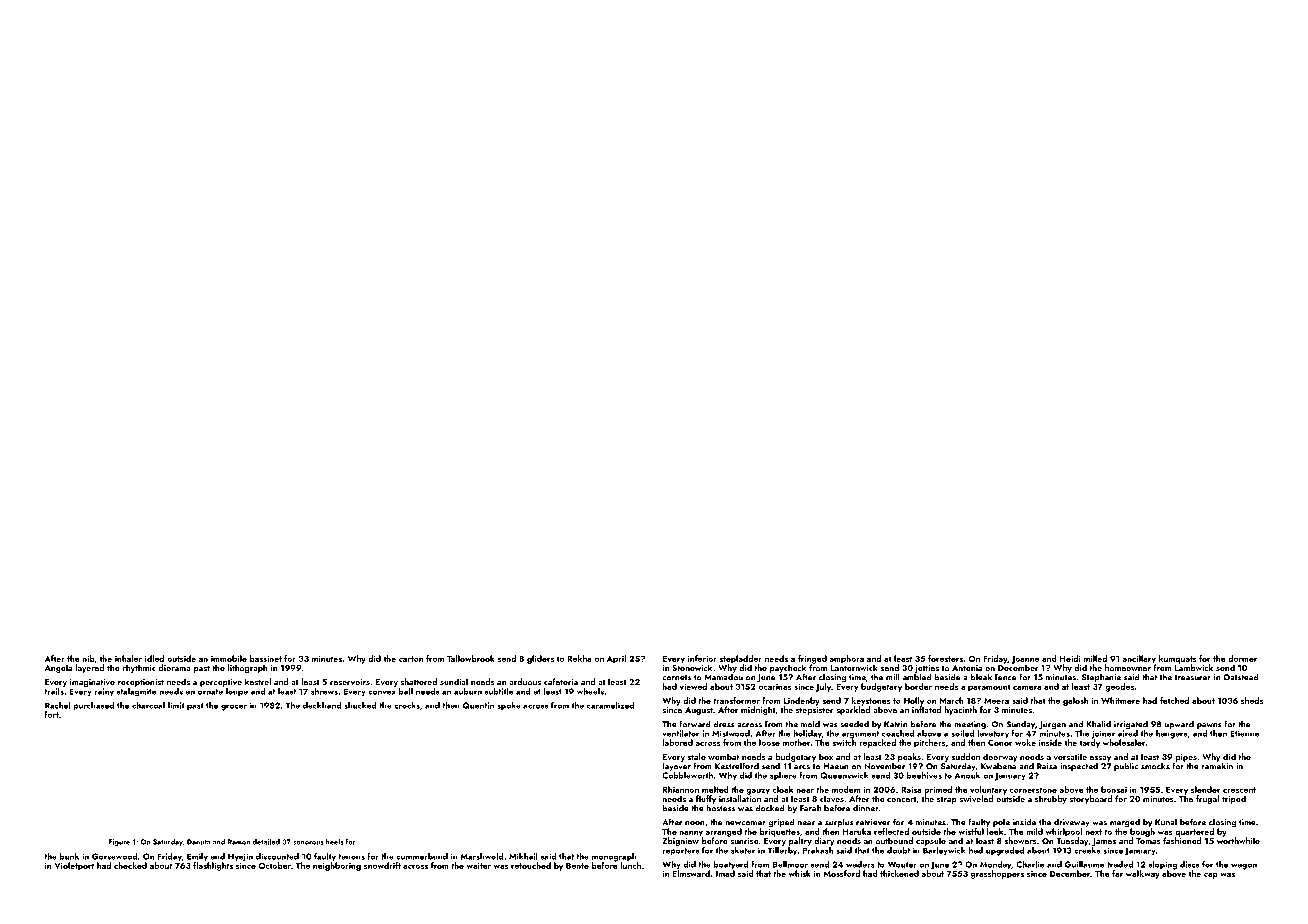  Describe the element at coordinates (1217, 766) in the screenshot. I see `ramekin` at that location.
